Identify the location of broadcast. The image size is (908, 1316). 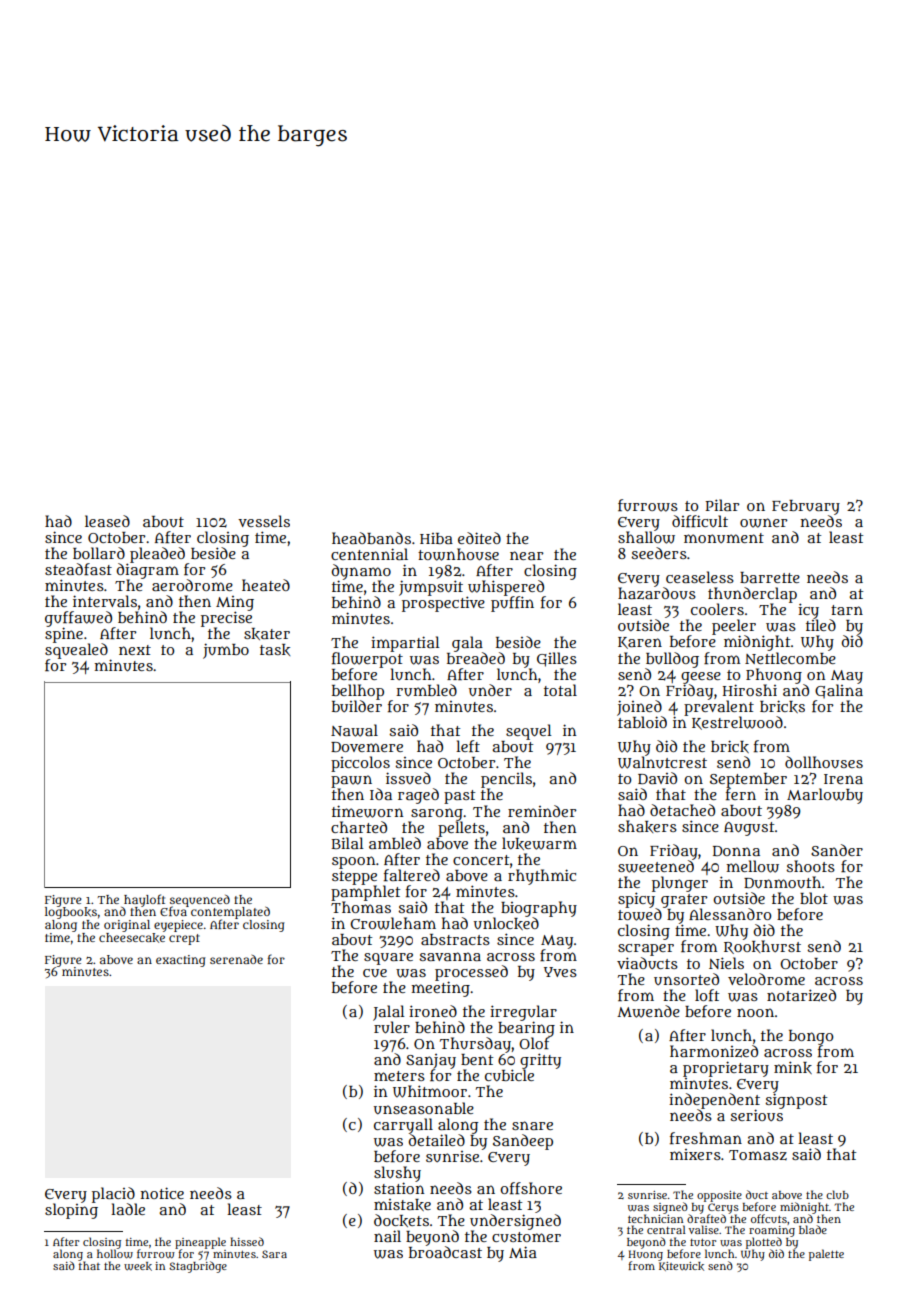
(445, 1252).
